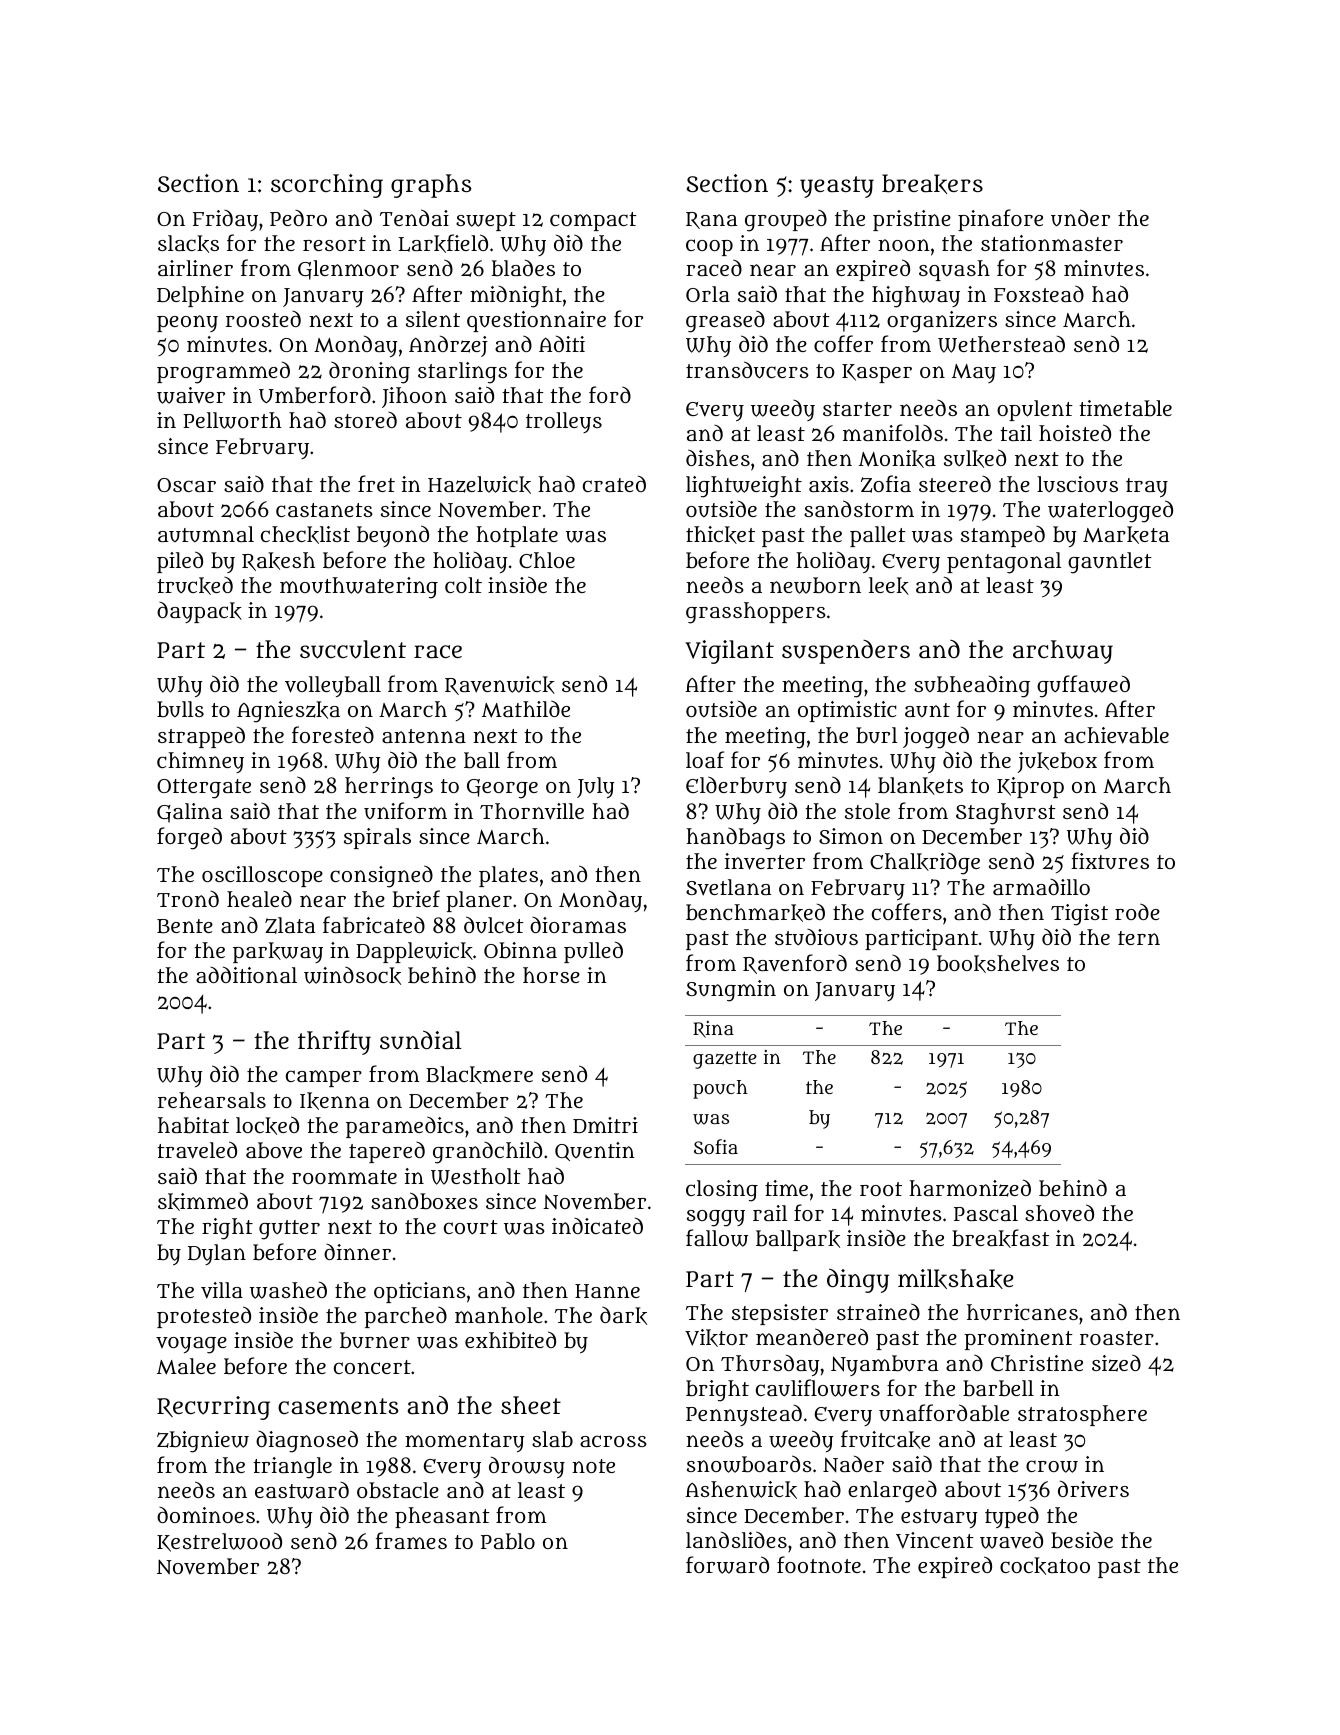 The width and height of the document is (1340, 1735). What do you see at coordinates (837, 187) in the document?
I see `yeasty` at bounding box center [837, 187].
